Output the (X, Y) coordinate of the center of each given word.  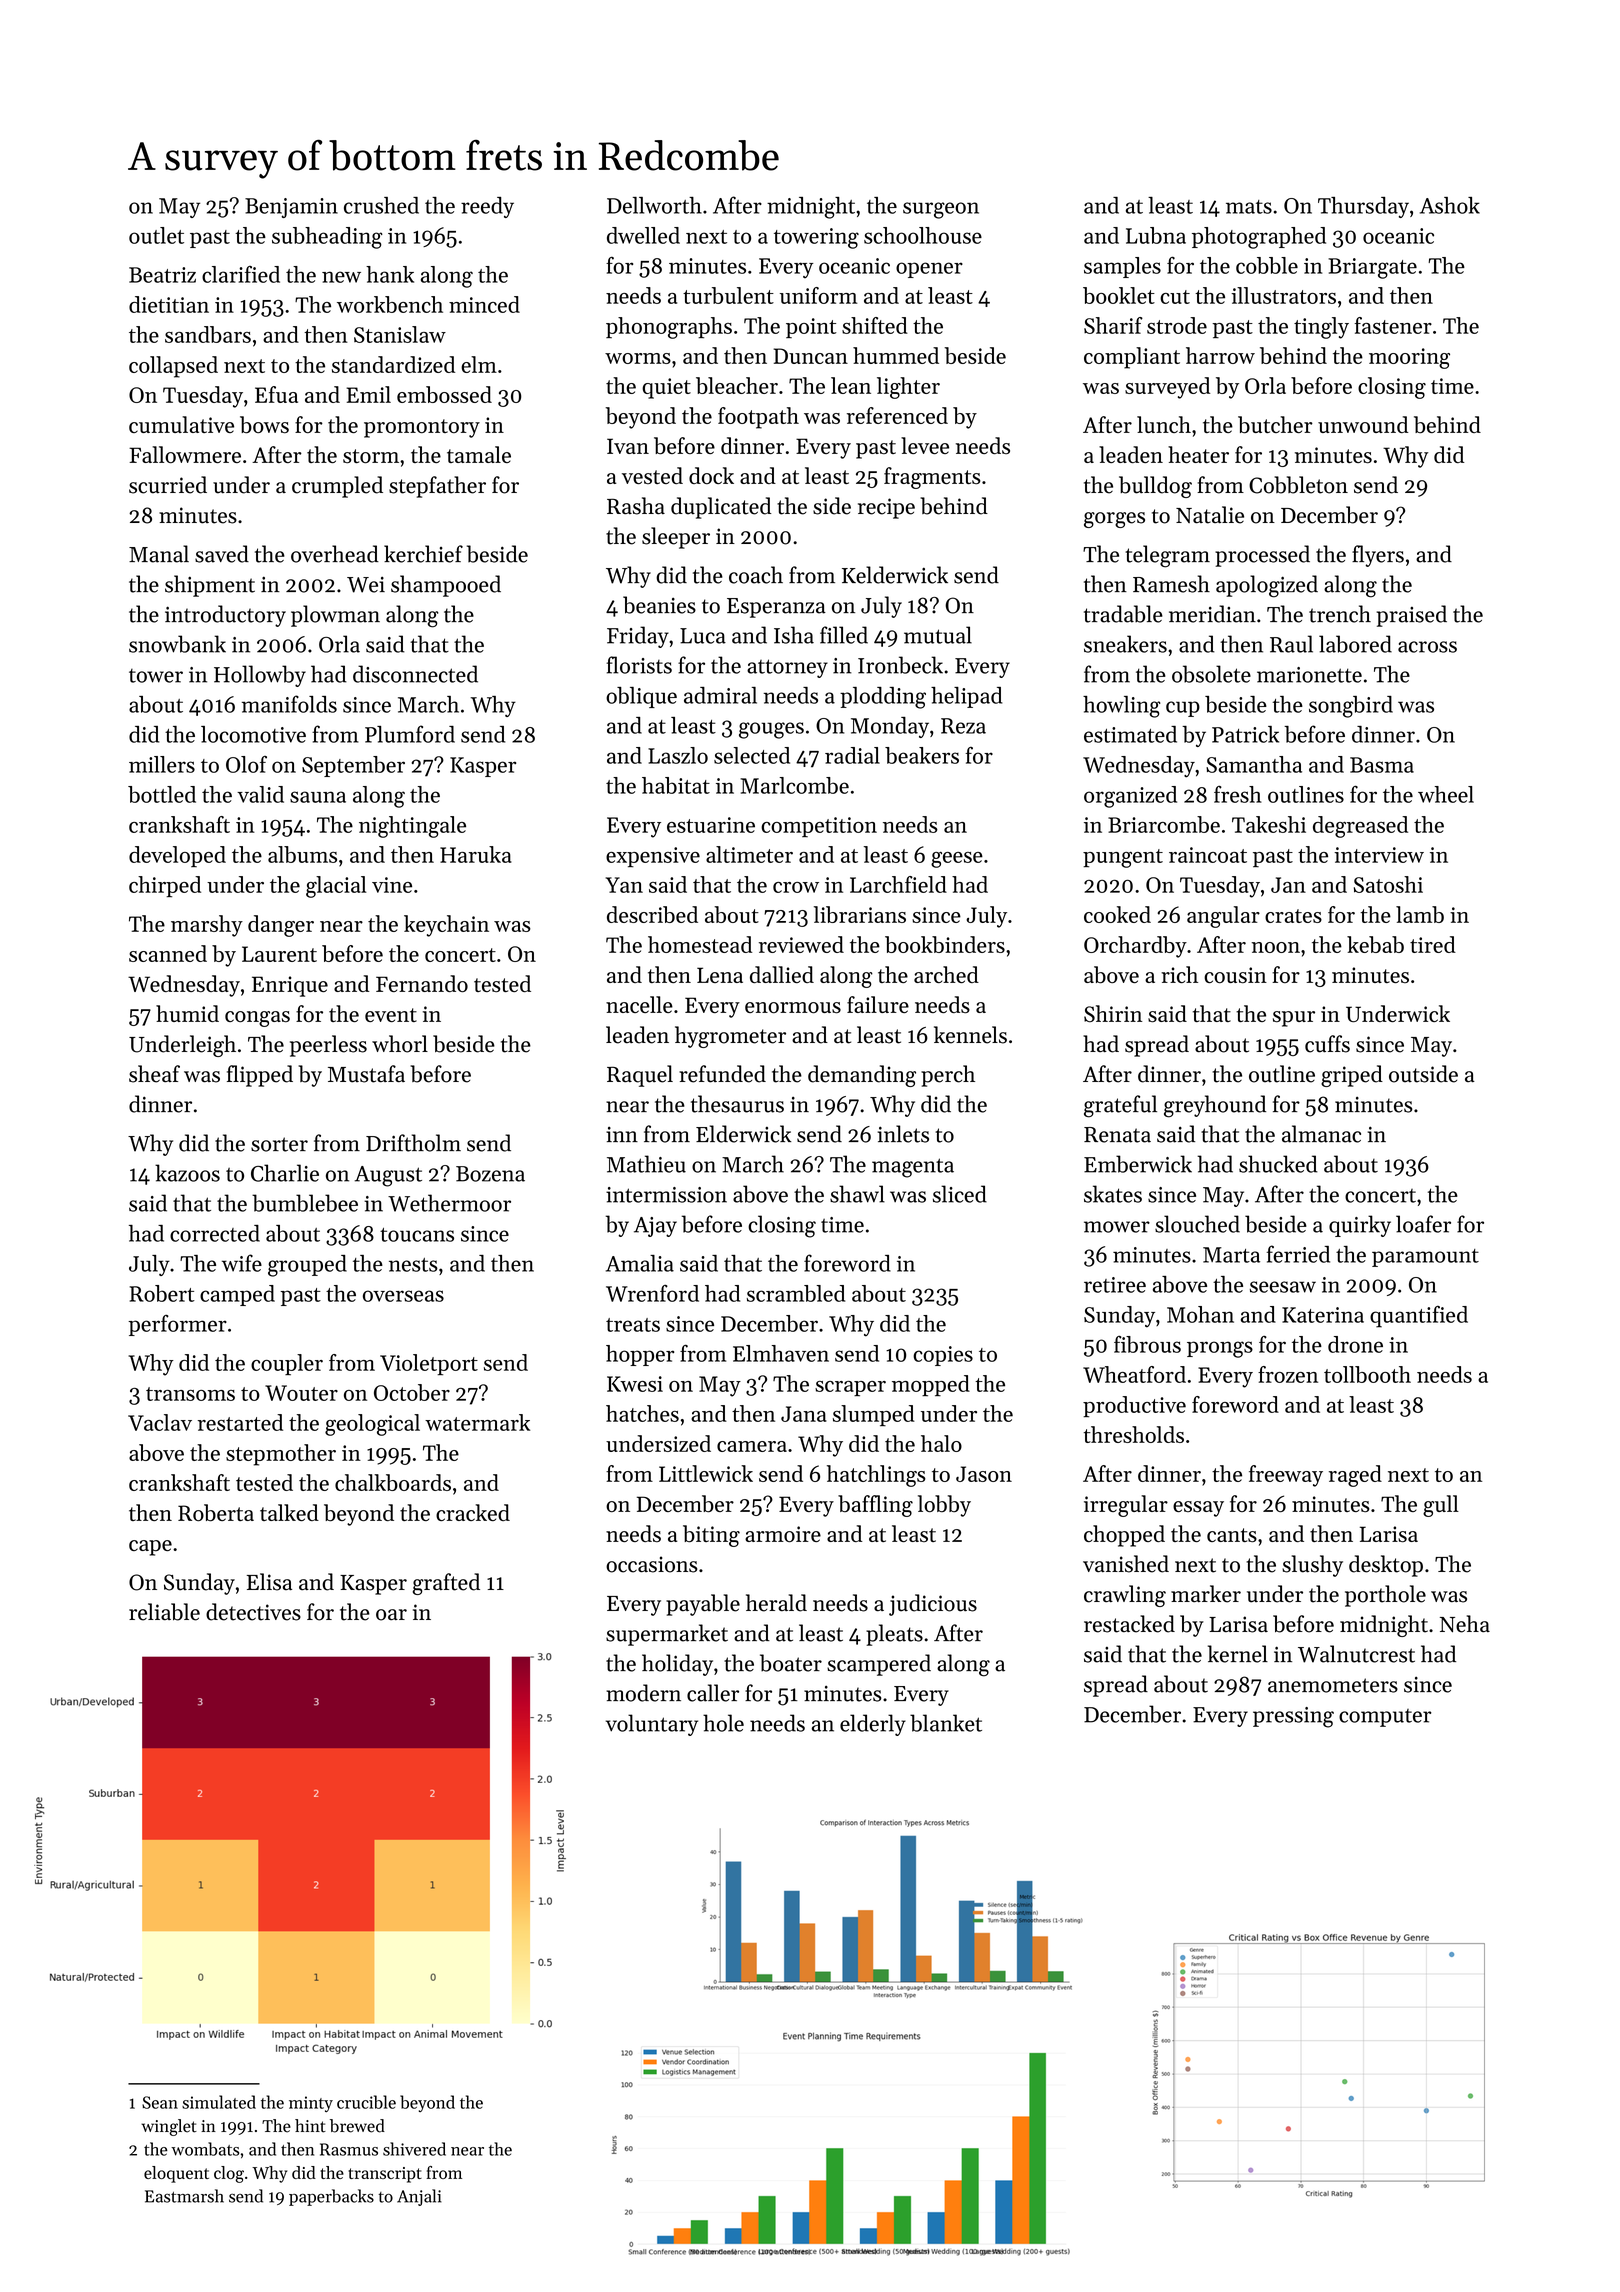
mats (1249, 207)
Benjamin (291, 208)
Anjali (419, 2197)
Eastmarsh (184, 2196)
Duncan (810, 356)
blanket (946, 1723)
